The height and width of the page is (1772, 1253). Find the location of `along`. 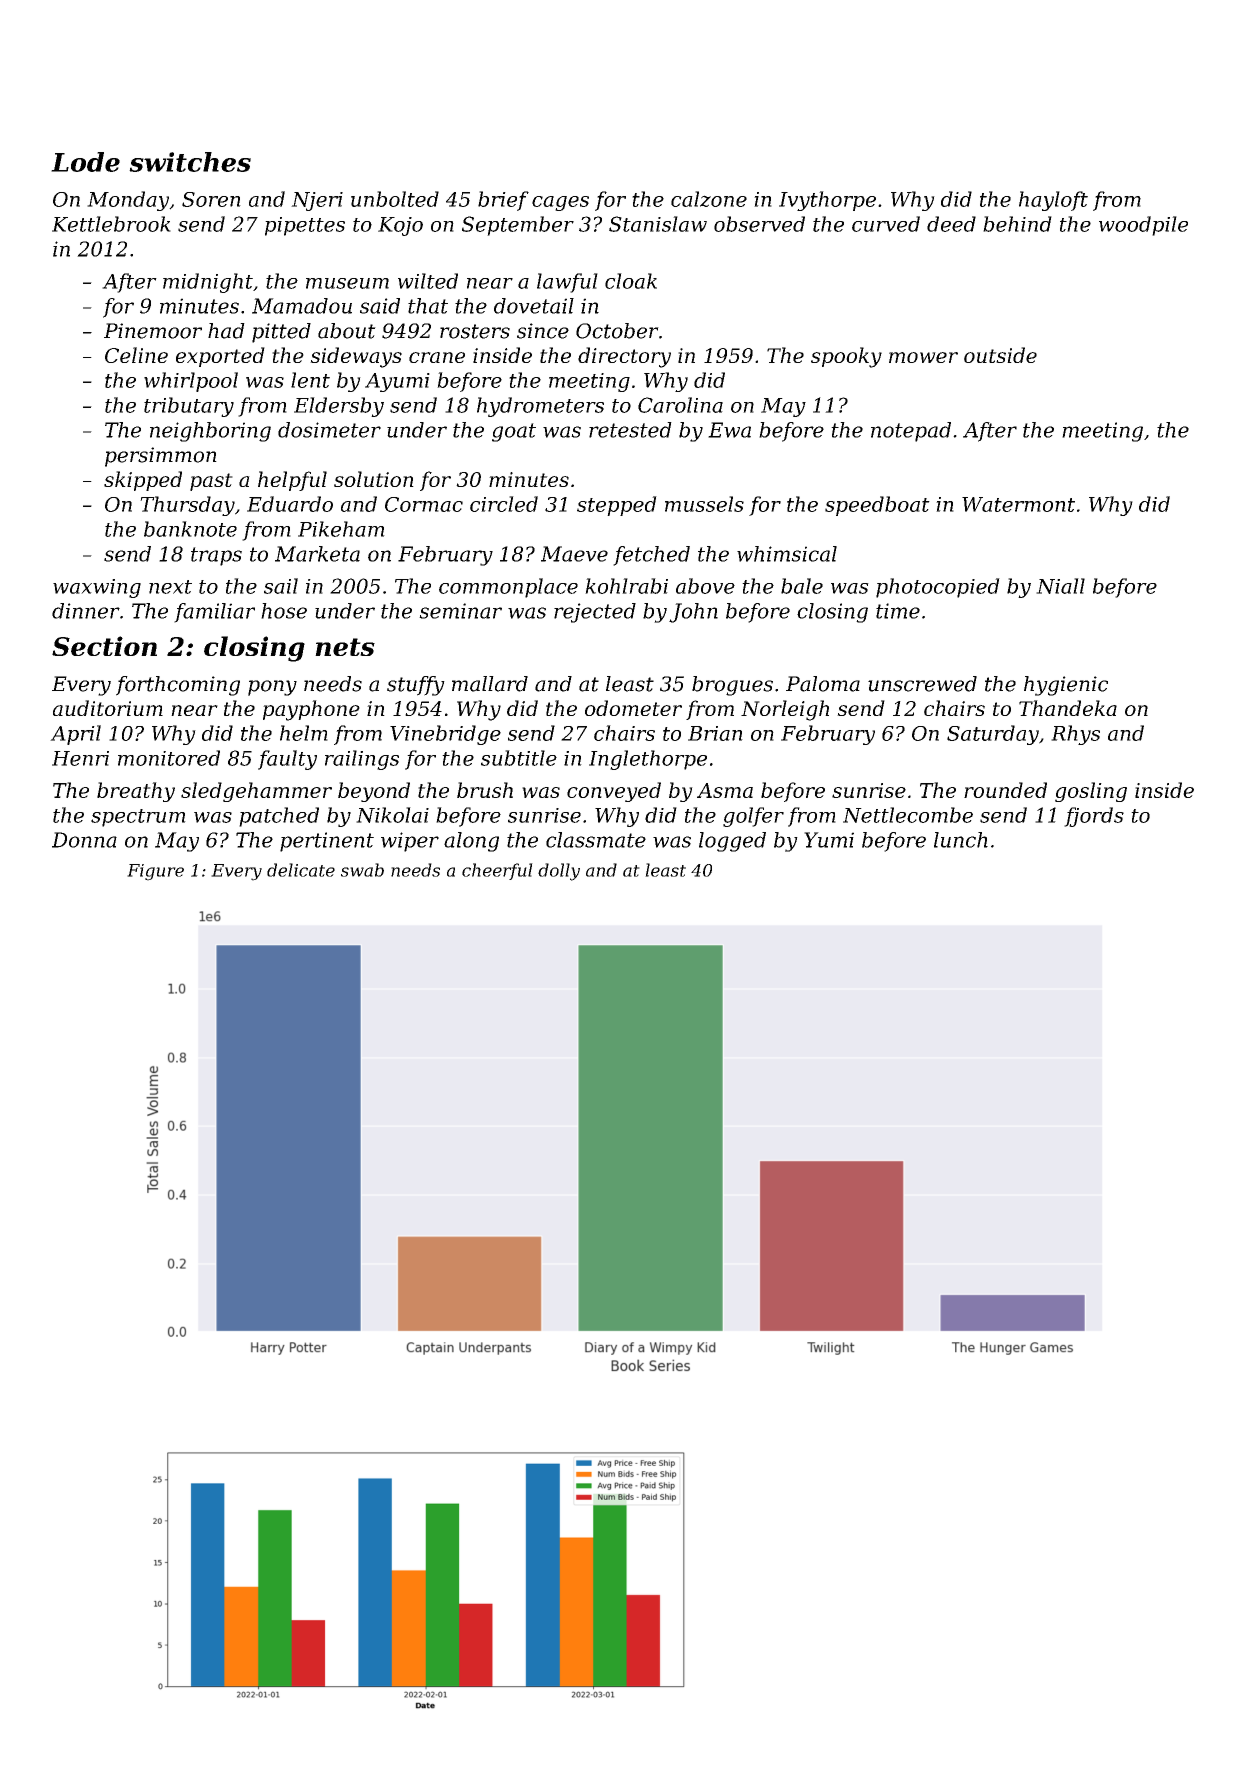

along is located at coordinates (471, 842).
